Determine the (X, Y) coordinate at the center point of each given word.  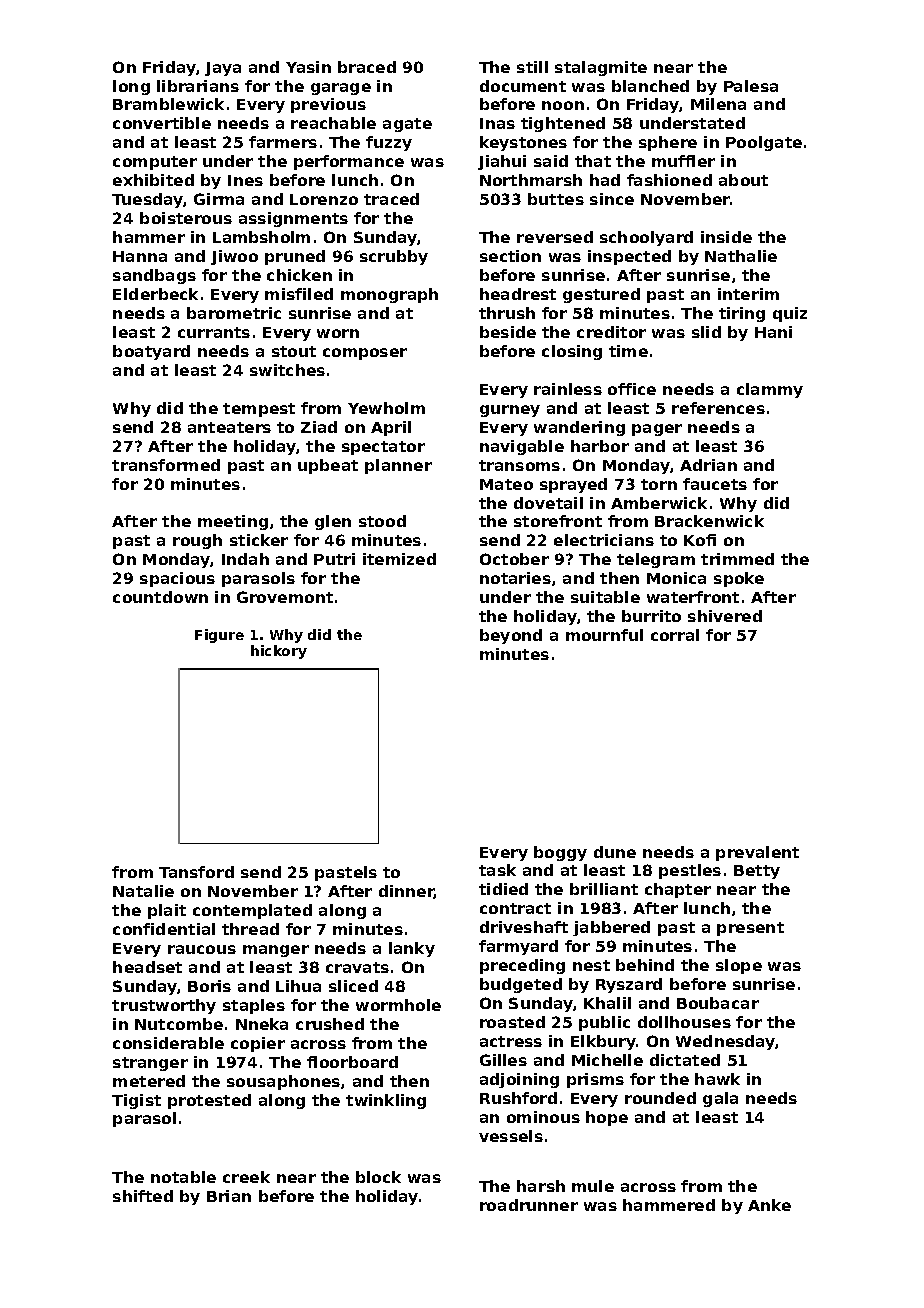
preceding (522, 966)
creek (246, 1177)
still (532, 67)
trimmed (737, 559)
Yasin (308, 67)
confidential (164, 929)
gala (720, 1099)
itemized (399, 559)
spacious (177, 579)
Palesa (751, 86)
